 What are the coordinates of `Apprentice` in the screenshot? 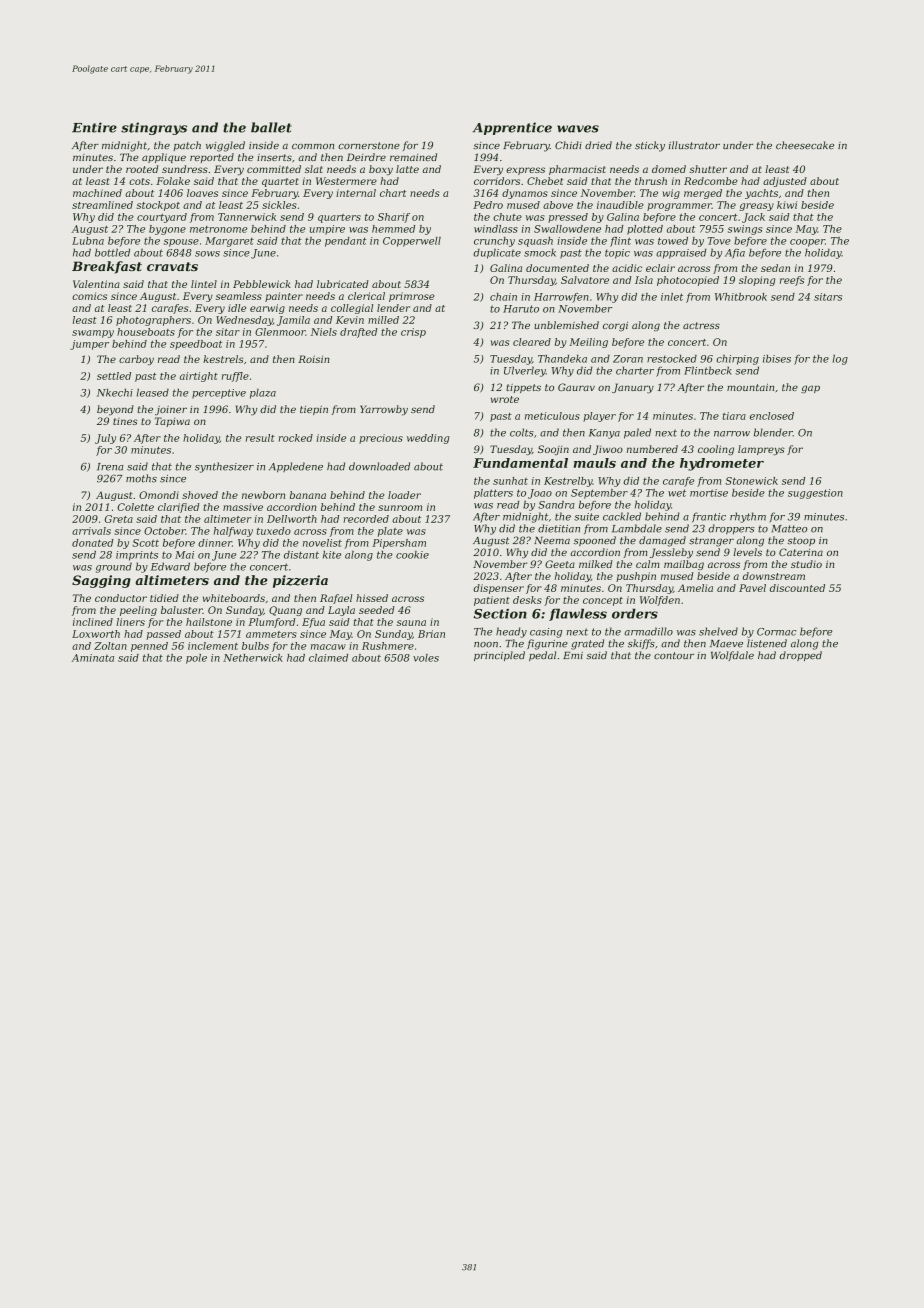 It's located at (512, 128).
